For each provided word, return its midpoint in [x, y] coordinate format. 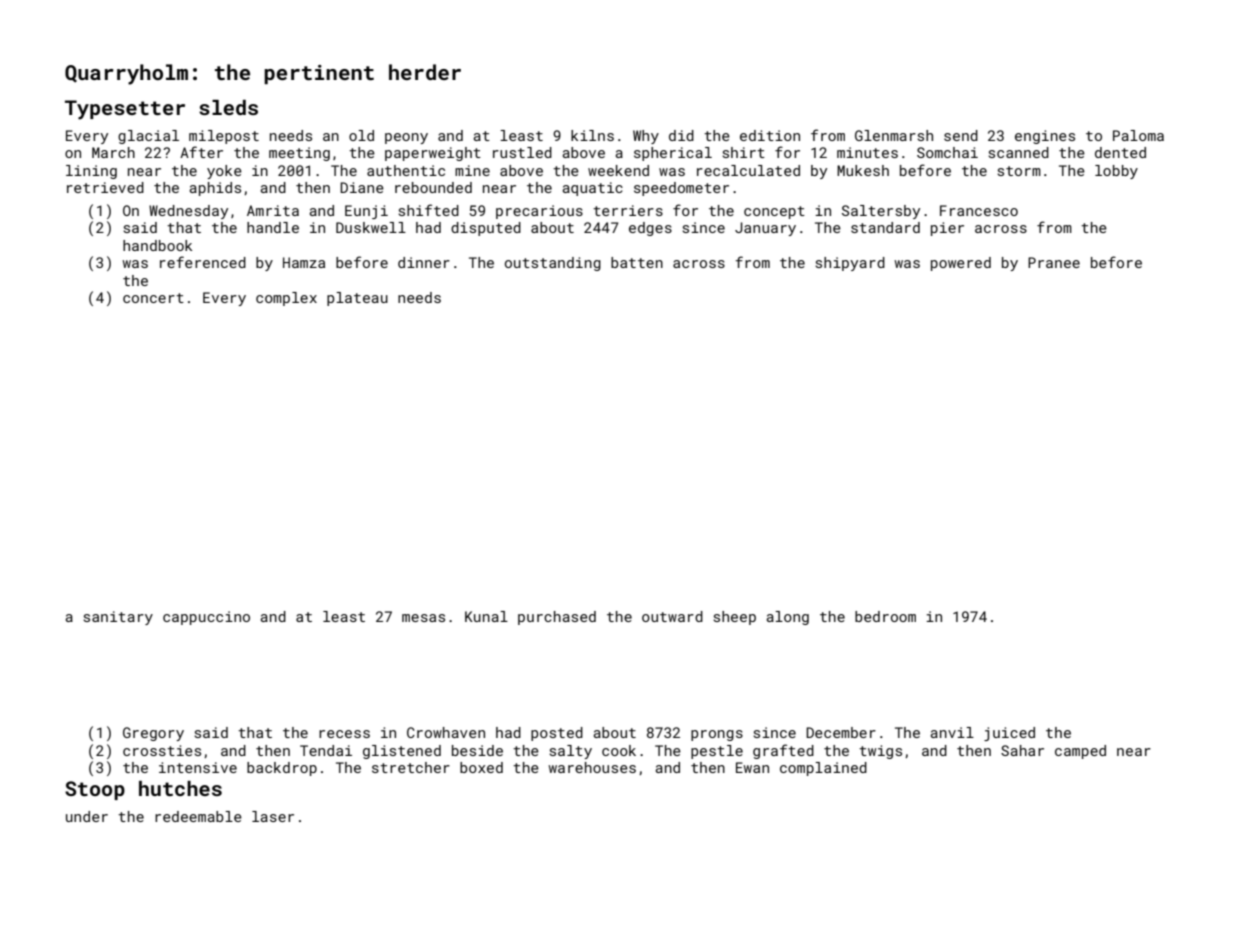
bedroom [885, 616]
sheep [734, 618]
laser [273, 816]
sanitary [118, 618]
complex [286, 299]
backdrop [282, 769]
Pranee [1054, 262]
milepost [224, 137]
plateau [357, 299]
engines [1045, 137]
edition [770, 135]
